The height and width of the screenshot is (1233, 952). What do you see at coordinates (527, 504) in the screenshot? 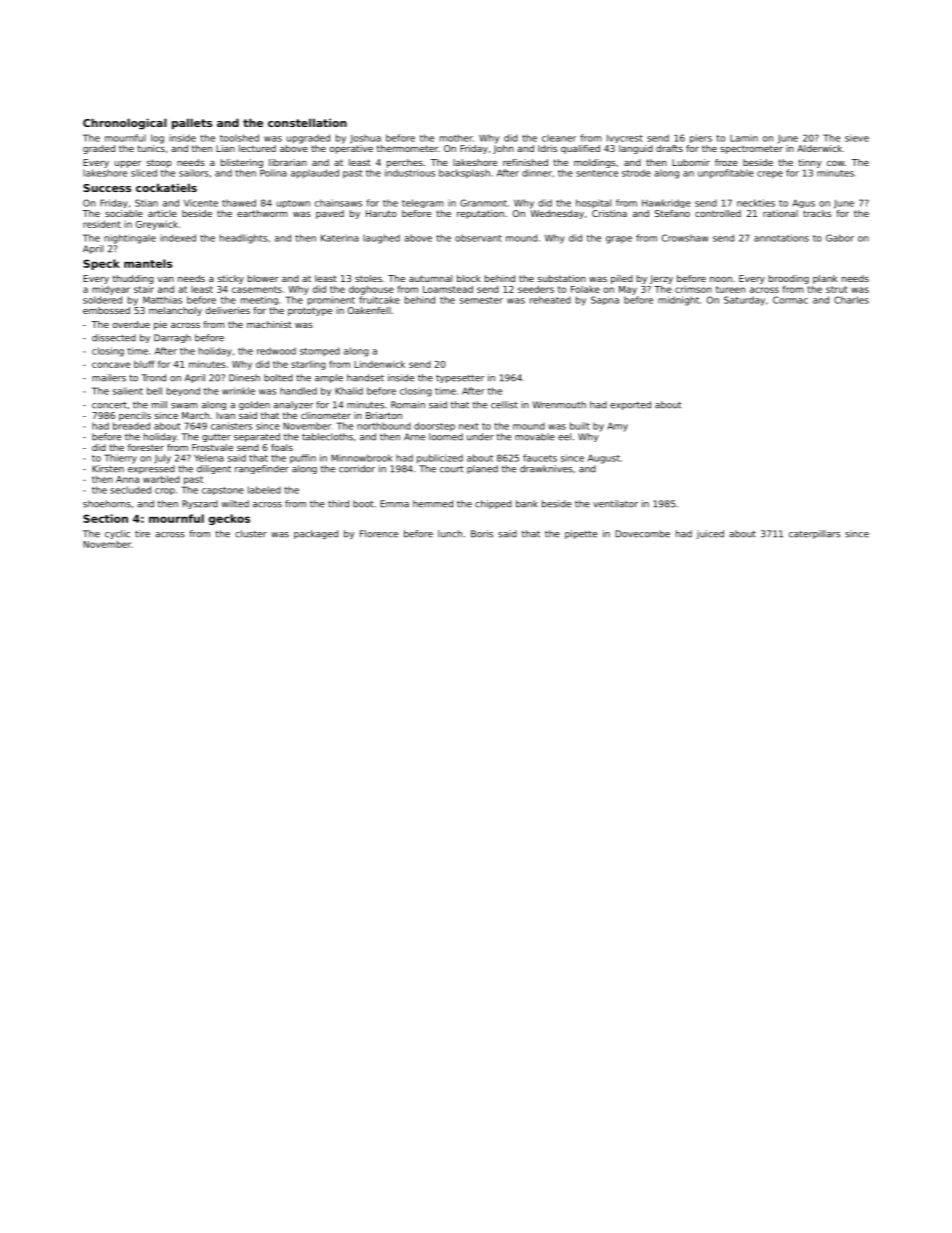
I see `bank` at bounding box center [527, 504].
